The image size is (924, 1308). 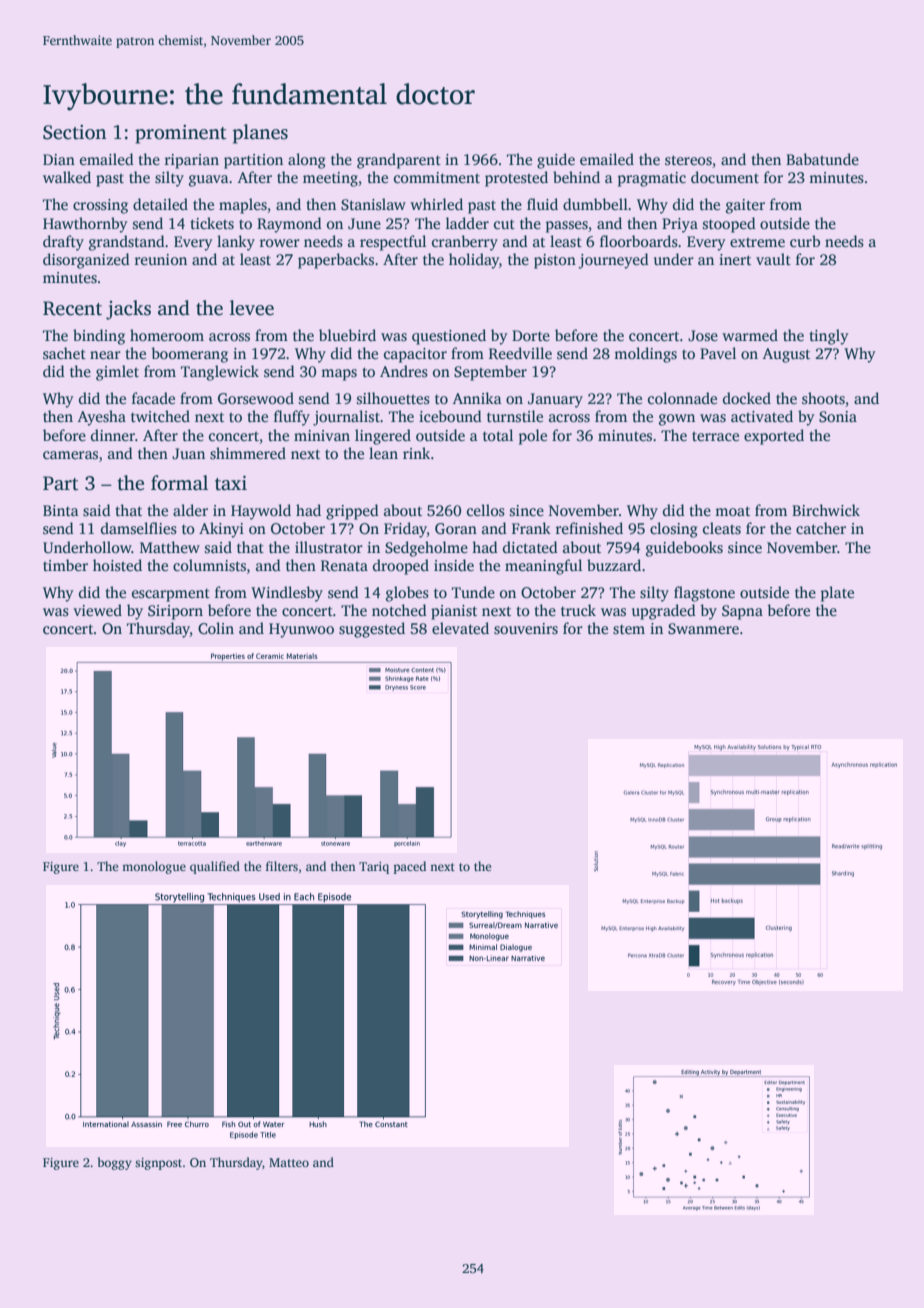 What do you see at coordinates (216, 628) in the screenshot?
I see `Colin` at bounding box center [216, 628].
